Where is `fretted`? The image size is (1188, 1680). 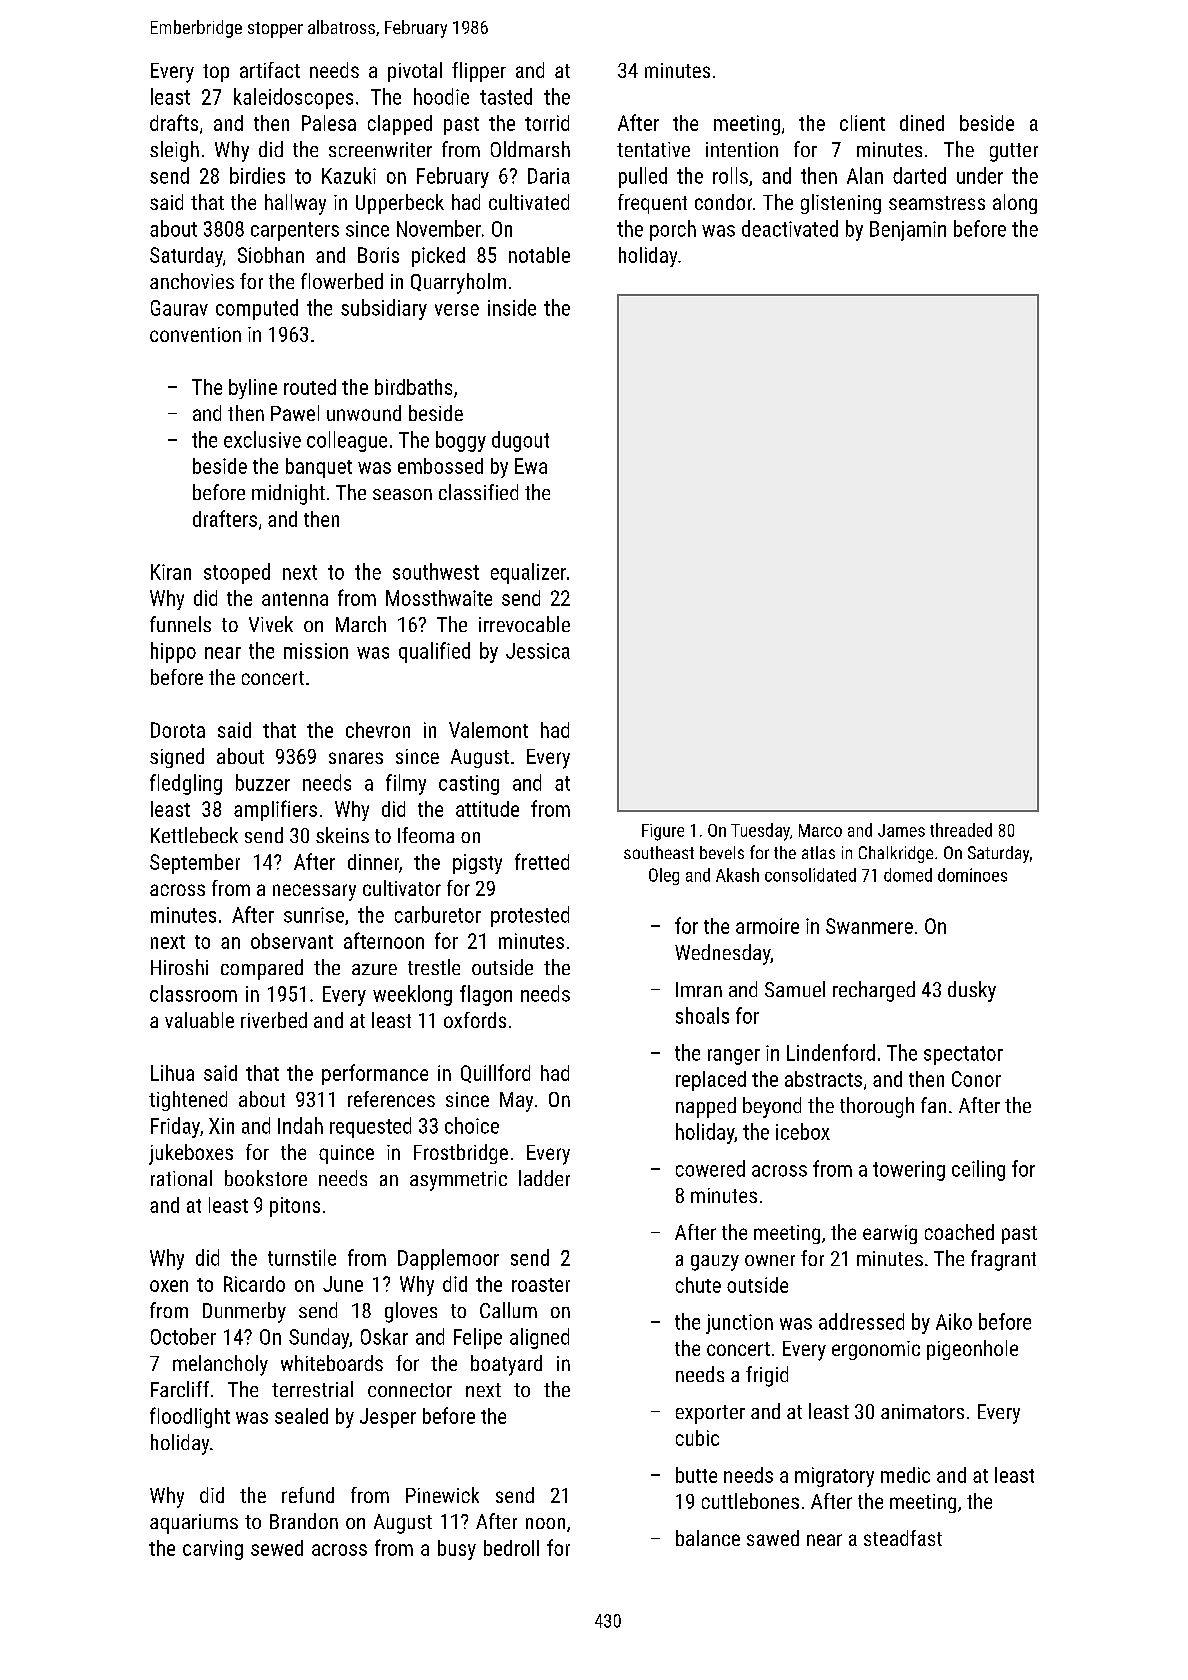
fretted is located at coordinates (542, 861).
